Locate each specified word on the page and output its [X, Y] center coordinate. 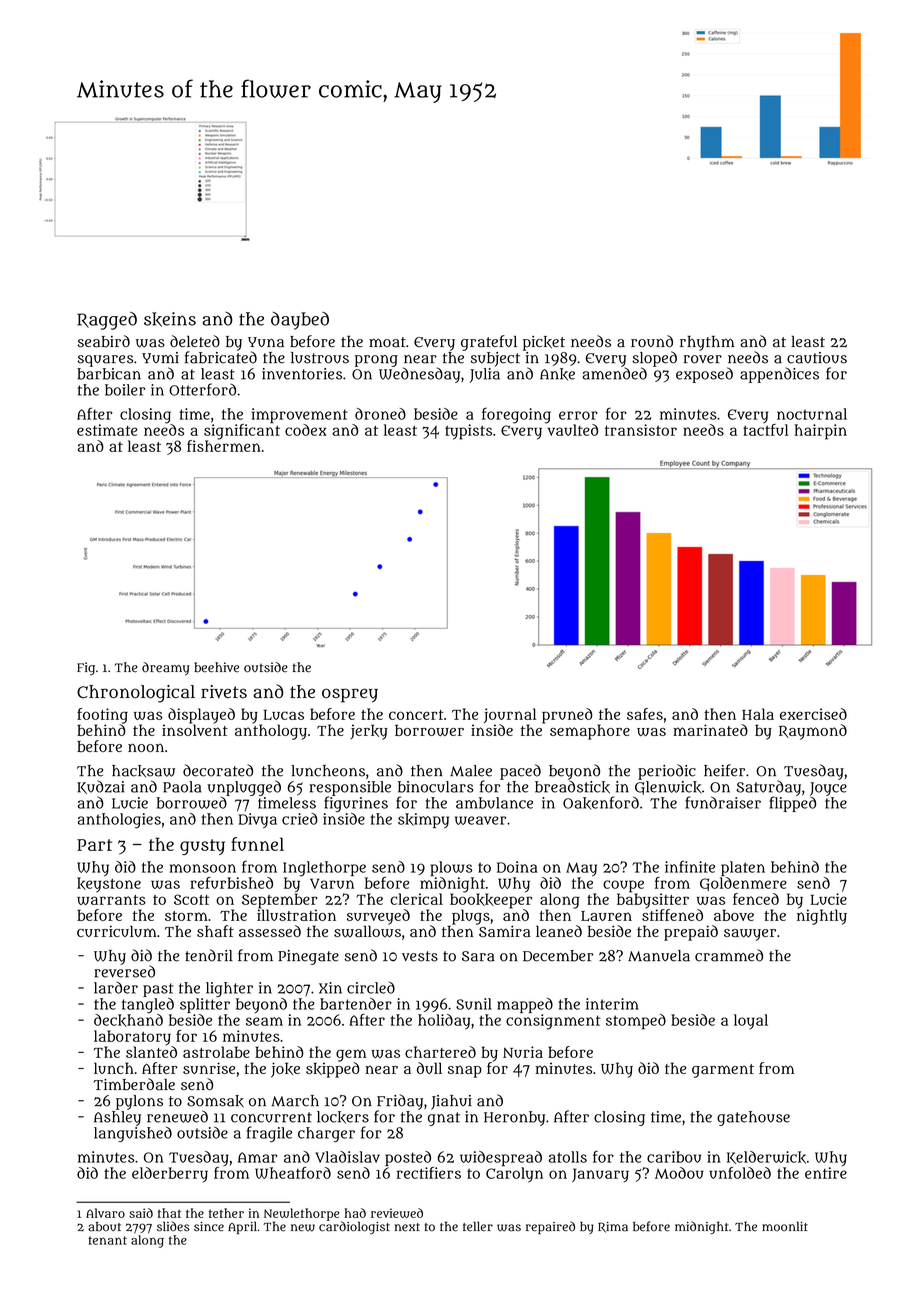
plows [451, 868]
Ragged [107, 321]
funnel [257, 844]
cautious [817, 358]
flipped [792, 804]
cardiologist [354, 1227]
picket [544, 343]
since [209, 1227]
